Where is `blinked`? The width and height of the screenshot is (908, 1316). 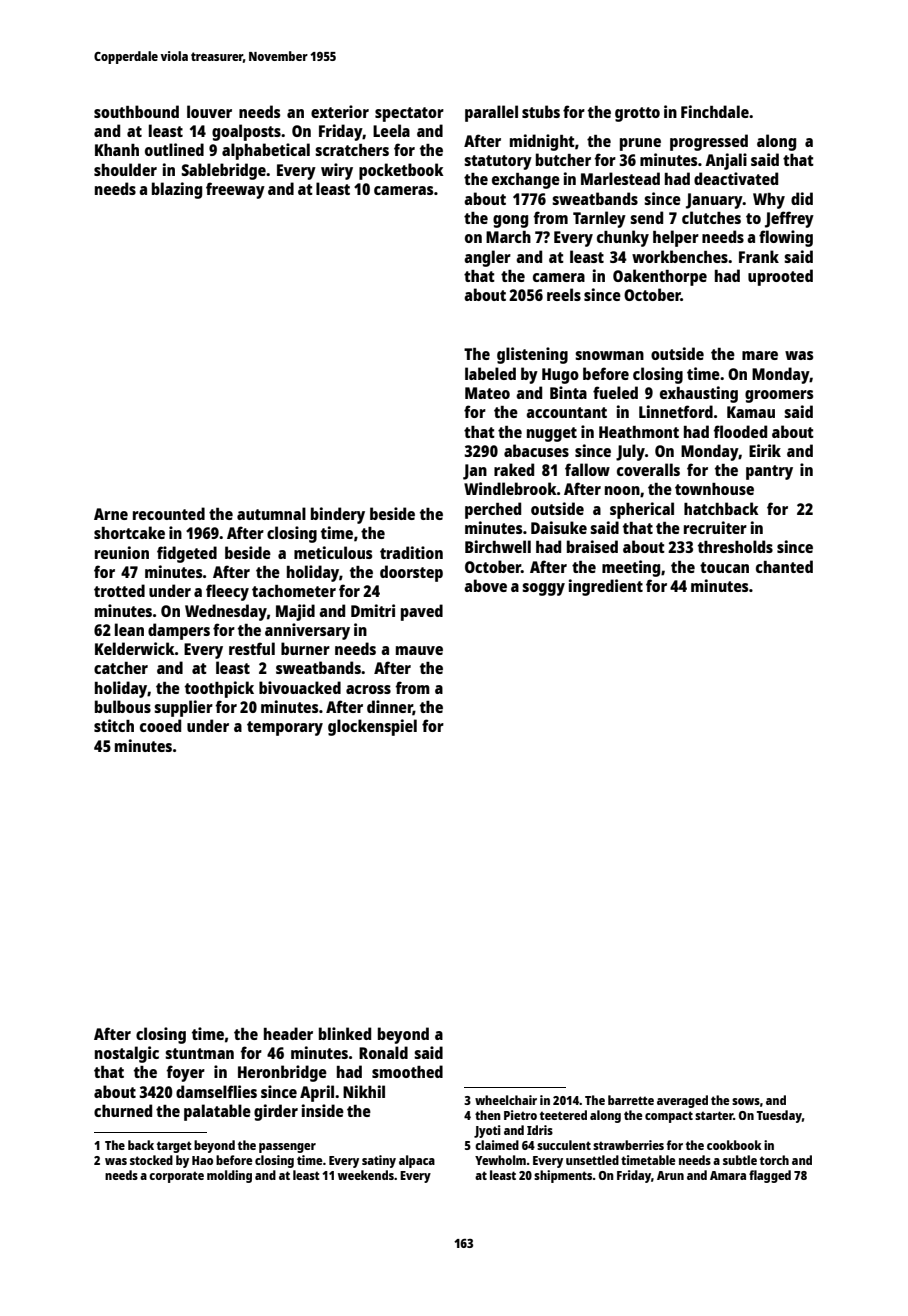 blinked is located at coordinates (345, 1033).
